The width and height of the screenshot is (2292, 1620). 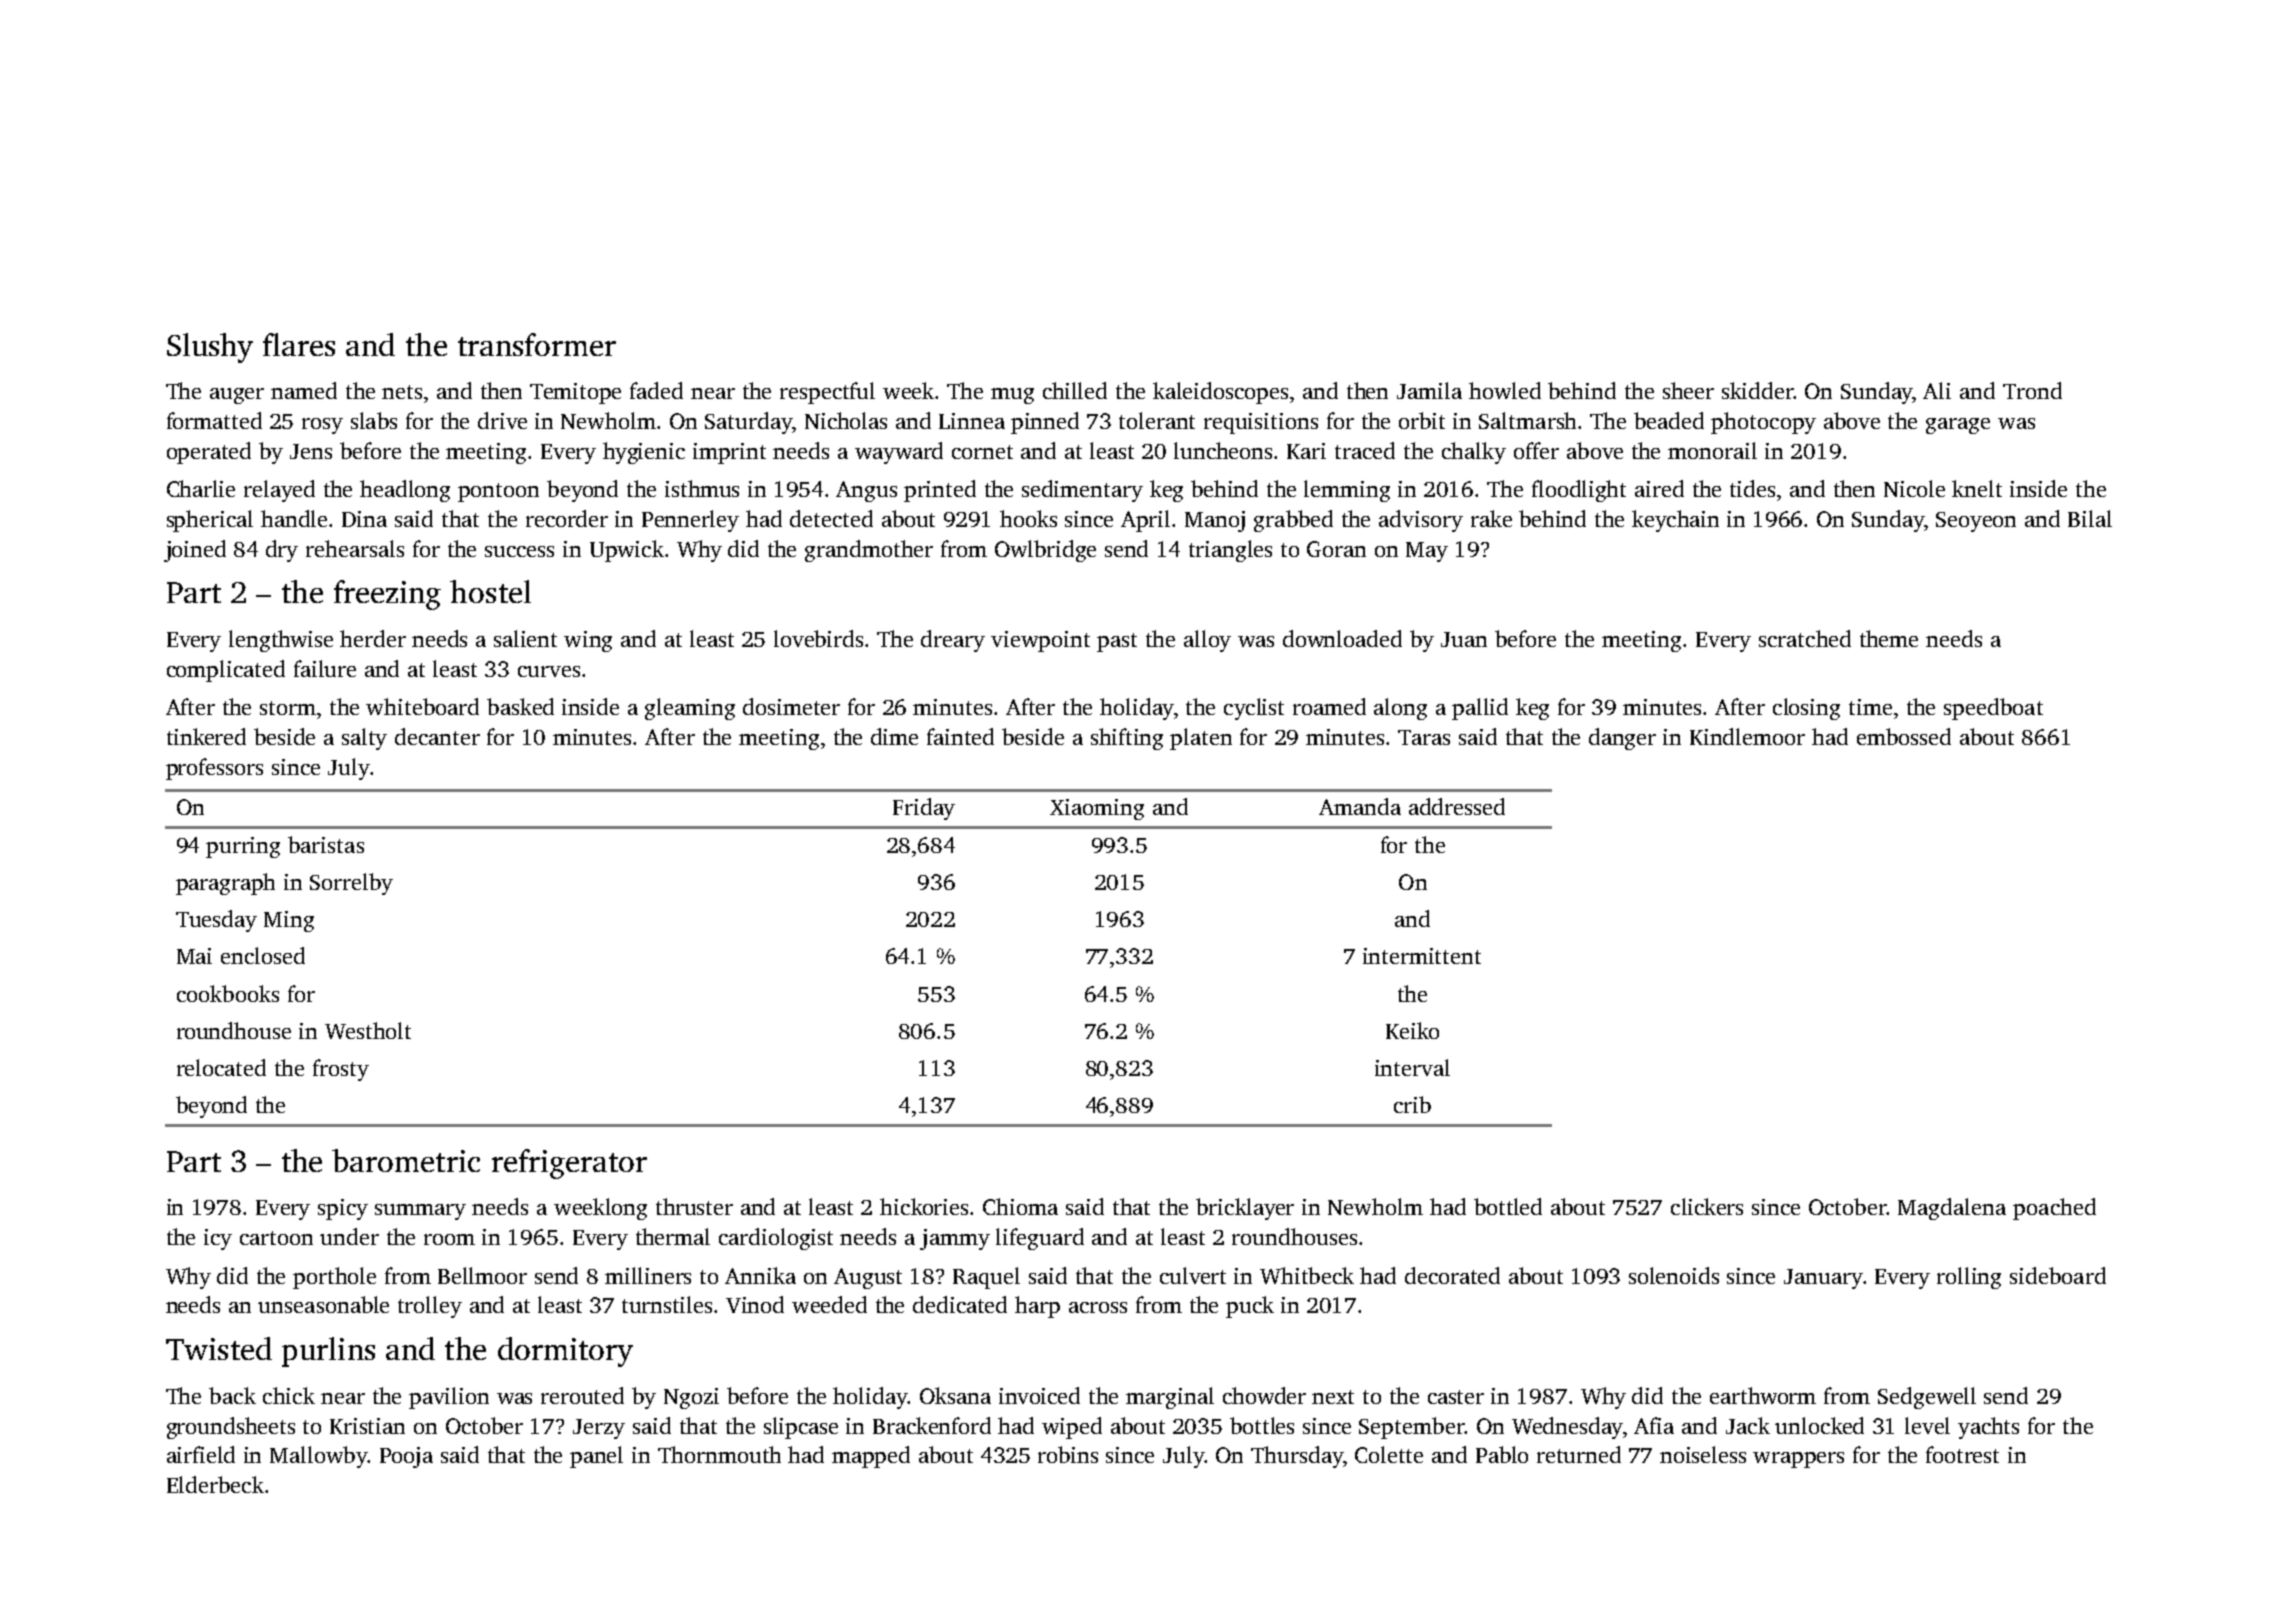 What do you see at coordinates (1201, 739) in the screenshot?
I see `platen` at bounding box center [1201, 739].
